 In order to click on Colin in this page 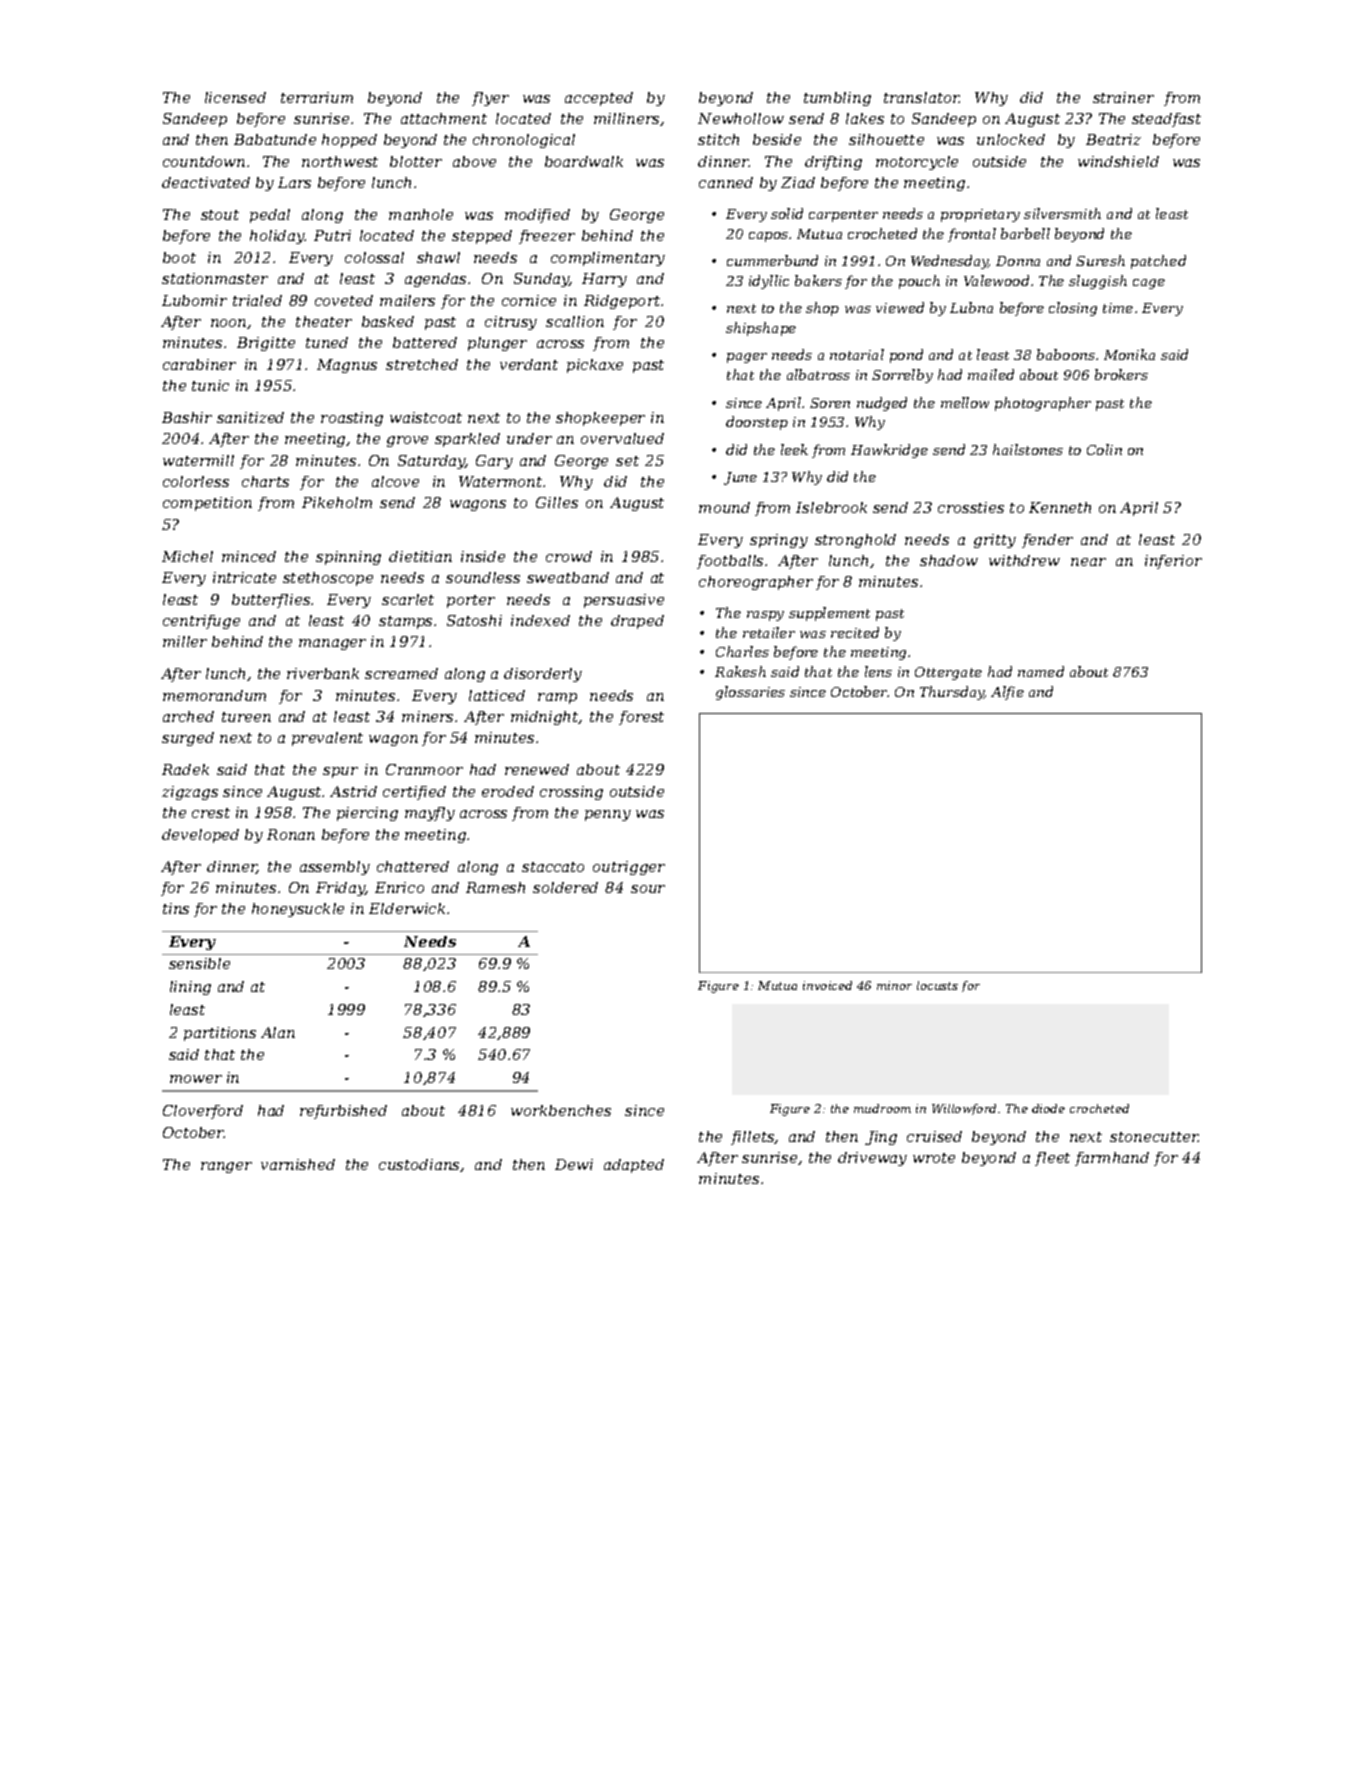, I will do `click(1104, 449)`.
